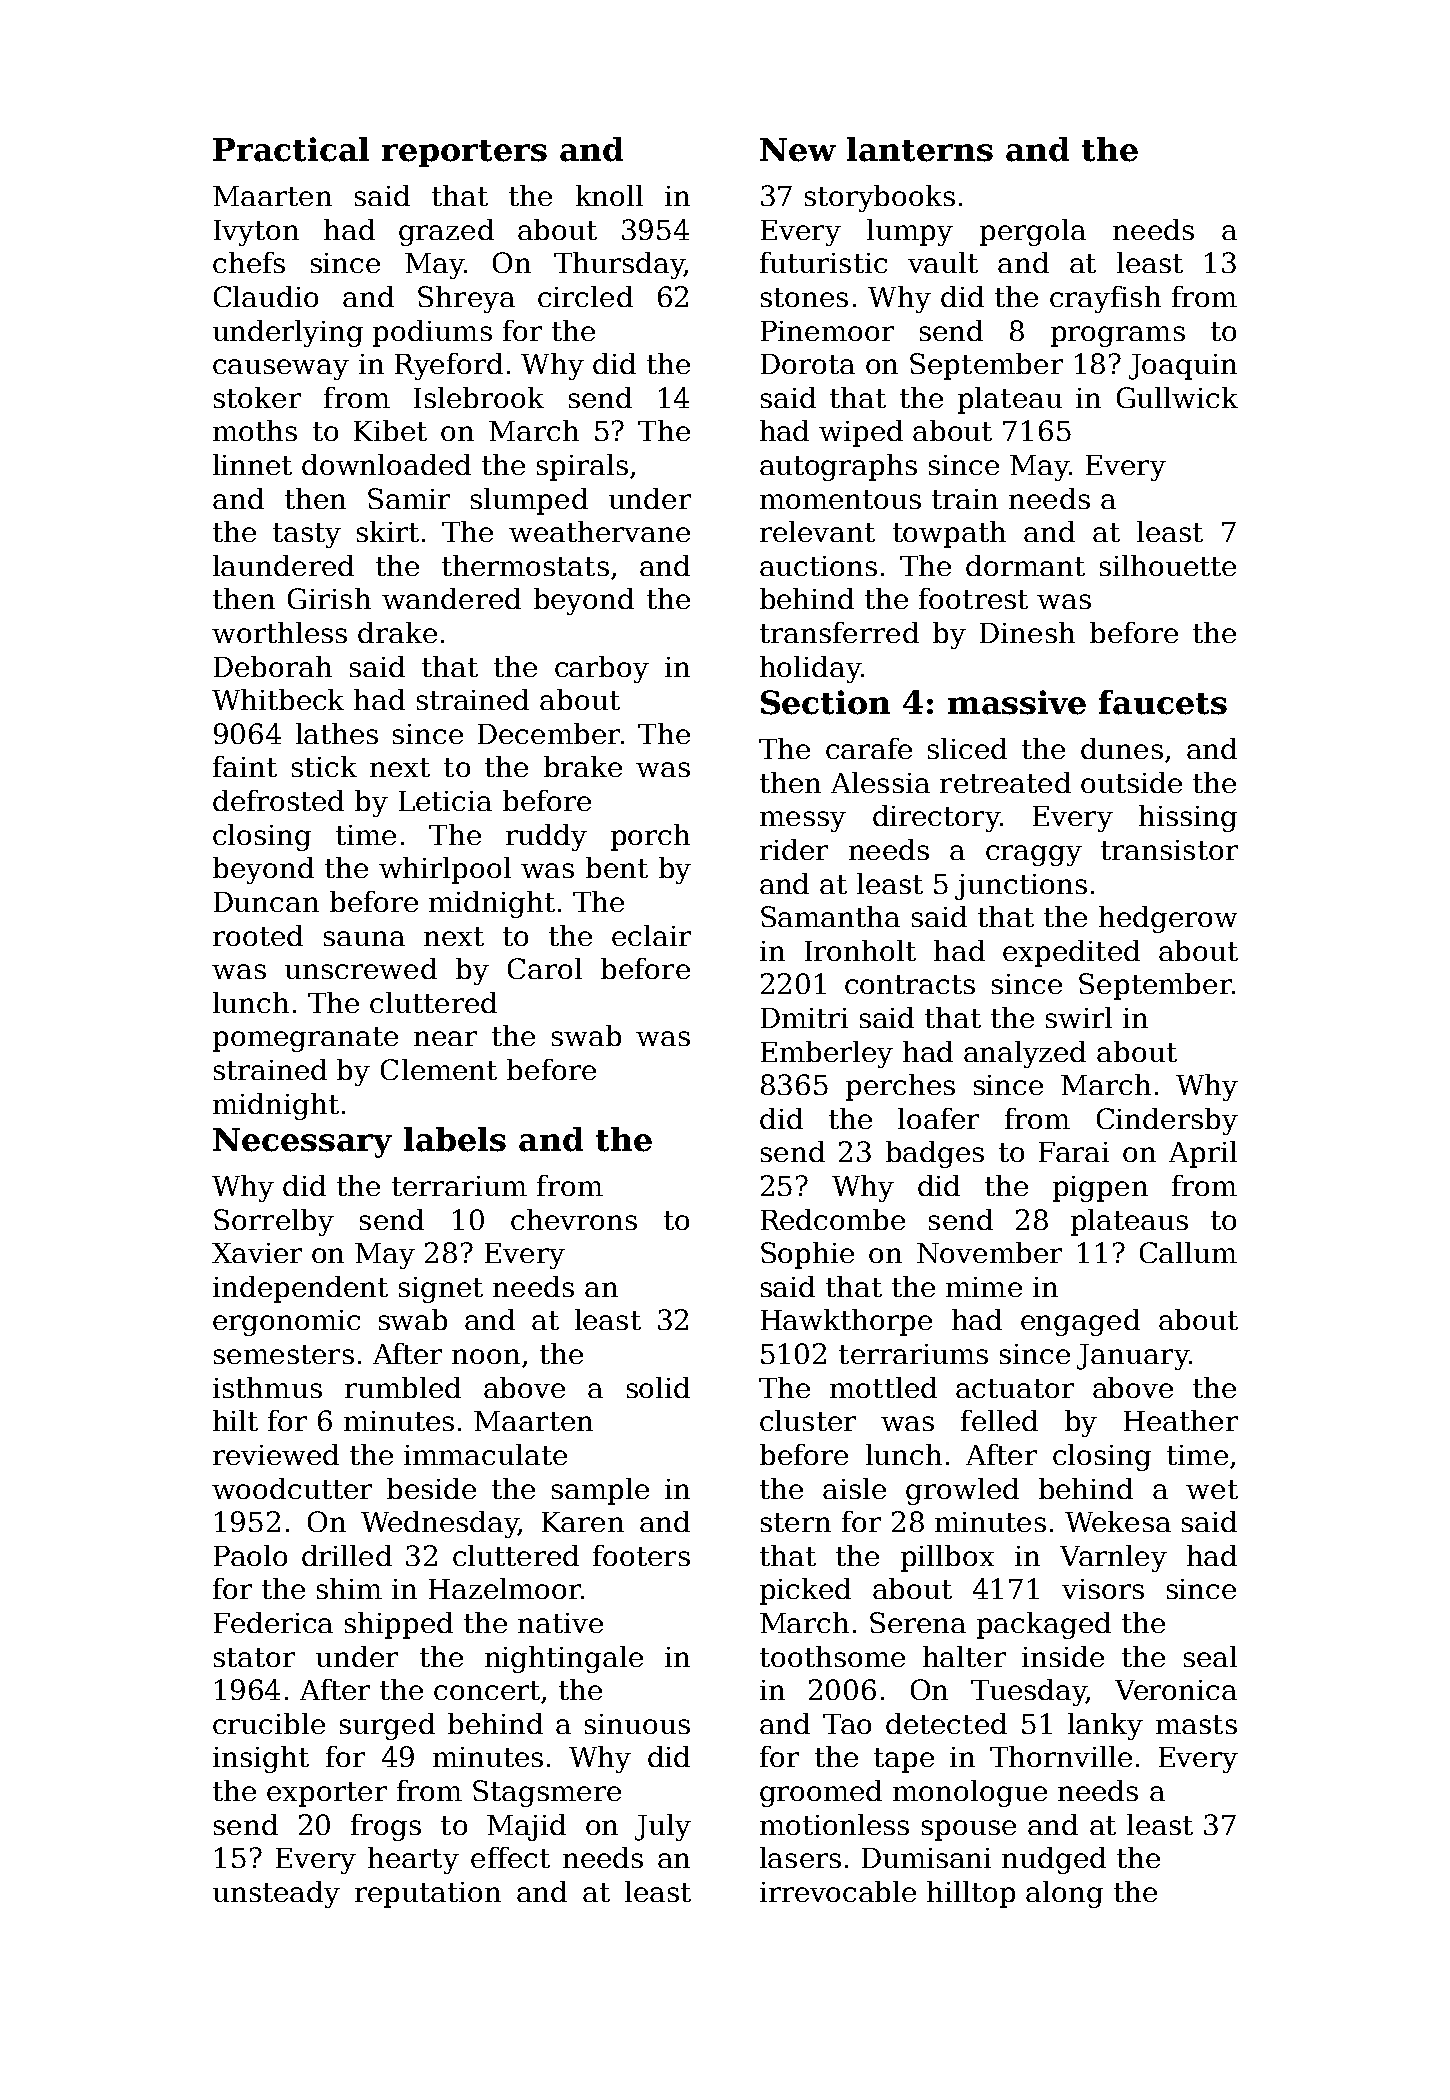  What do you see at coordinates (1183, 367) in the page?
I see `Joaquin` at bounding box center [1183, 367].
